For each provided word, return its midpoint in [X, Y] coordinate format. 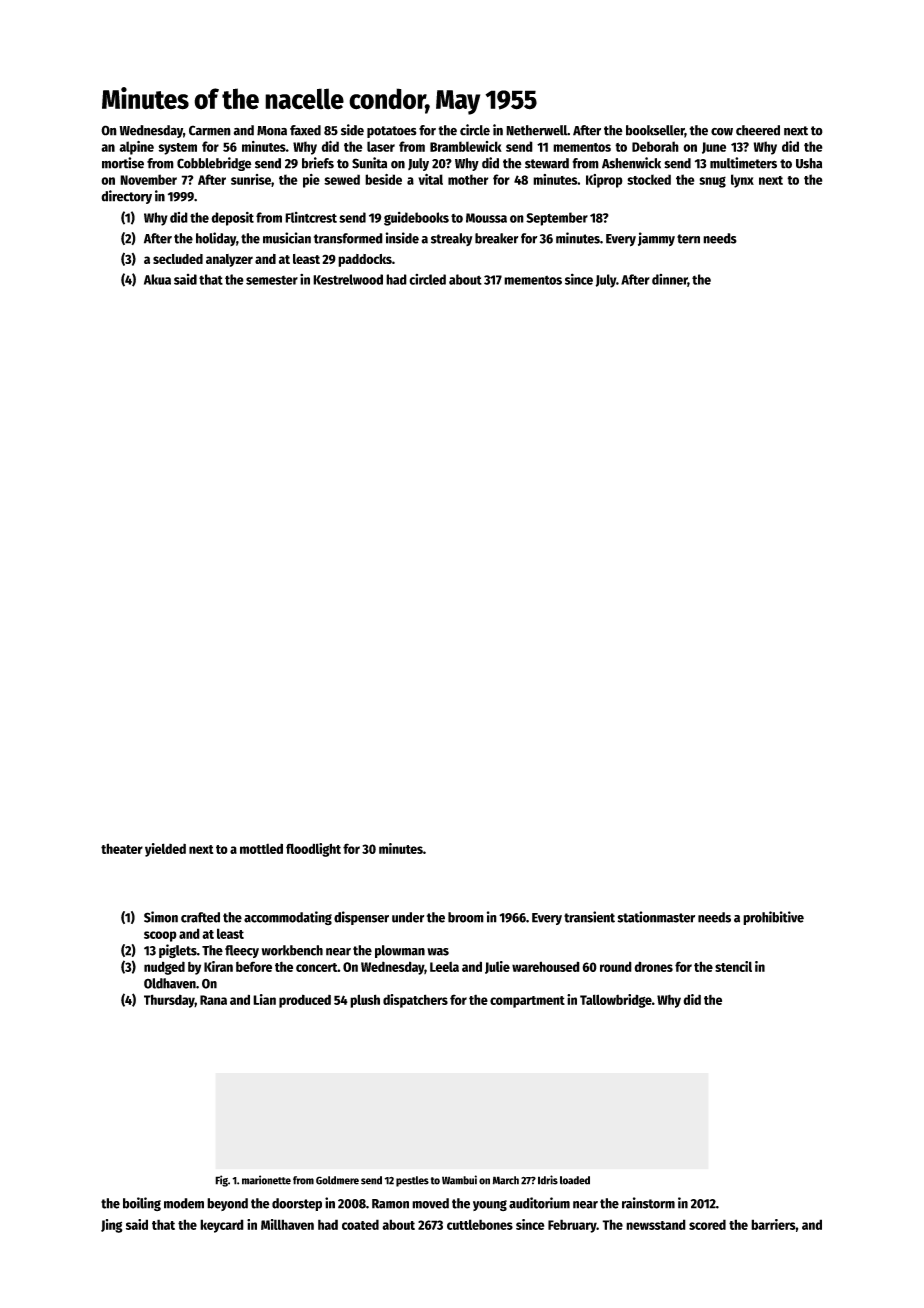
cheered [758, 130]
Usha [809, 163]
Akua [157, 279]
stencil [733, 966]
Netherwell [536, 130]
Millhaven [287, 1224]
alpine [136, 148]
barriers [773, 1224]
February [572, 1226]
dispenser [361, 918]
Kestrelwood [348, 279]
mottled [261, 848]
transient [589, 917]
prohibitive [773, 918]
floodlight [313, 850]
